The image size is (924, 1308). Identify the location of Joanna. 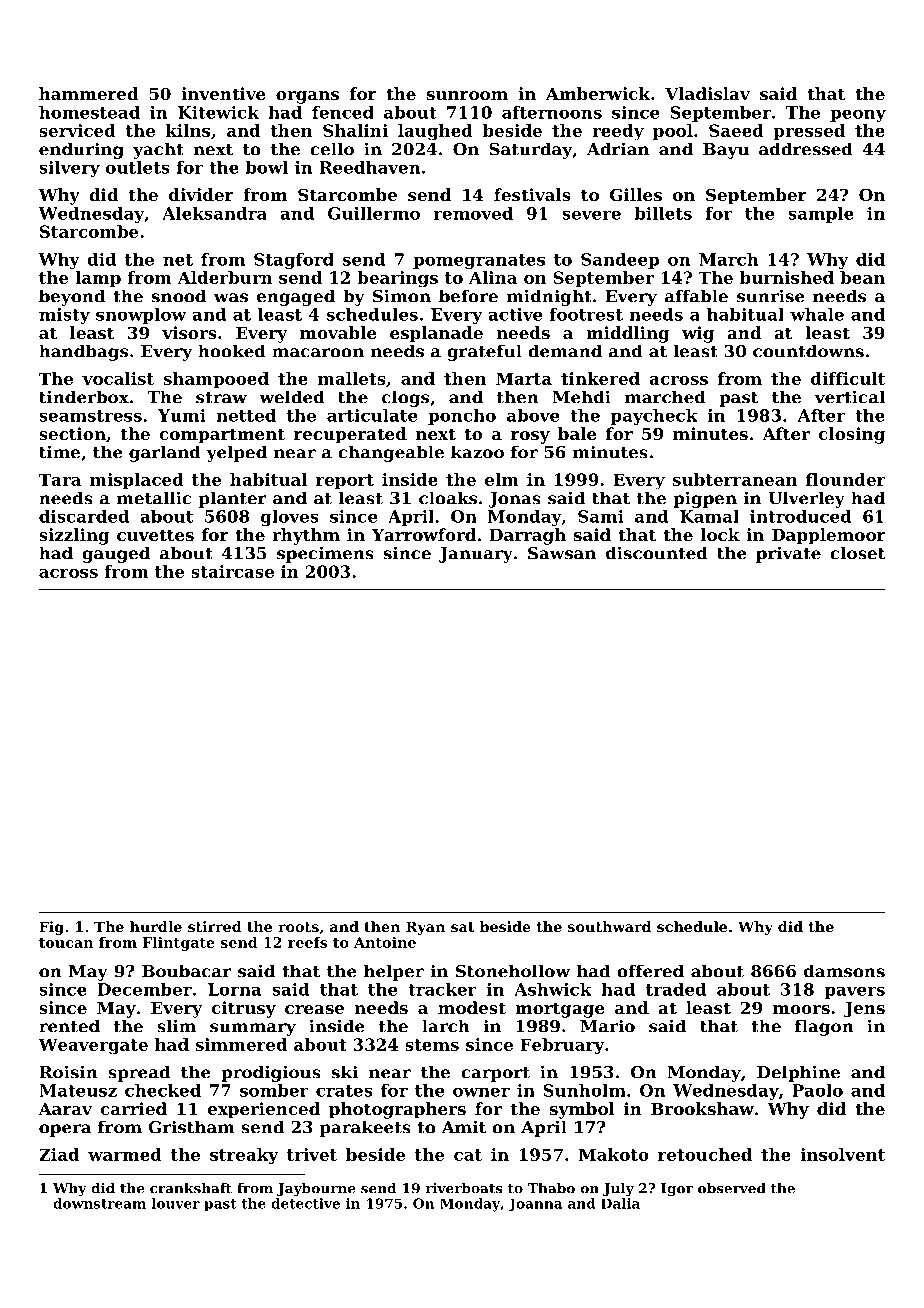
(535, 1205).
